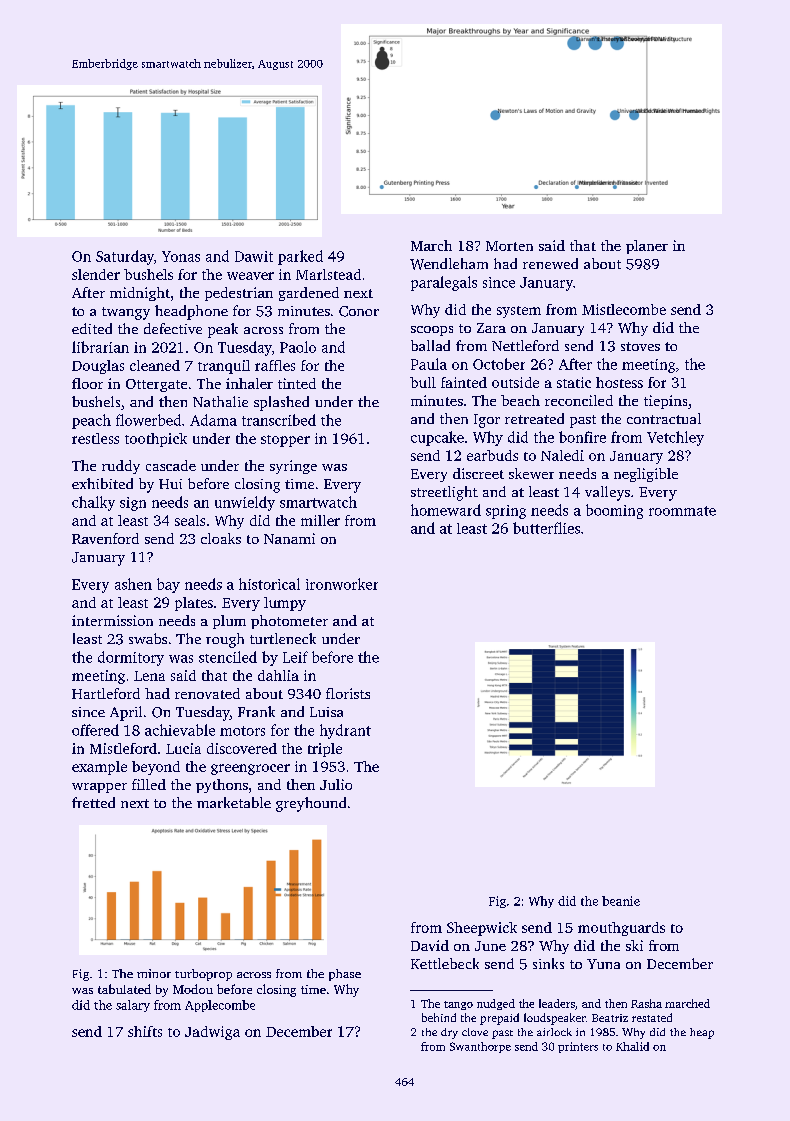  I want to click on Morten, so click(509, 246).
